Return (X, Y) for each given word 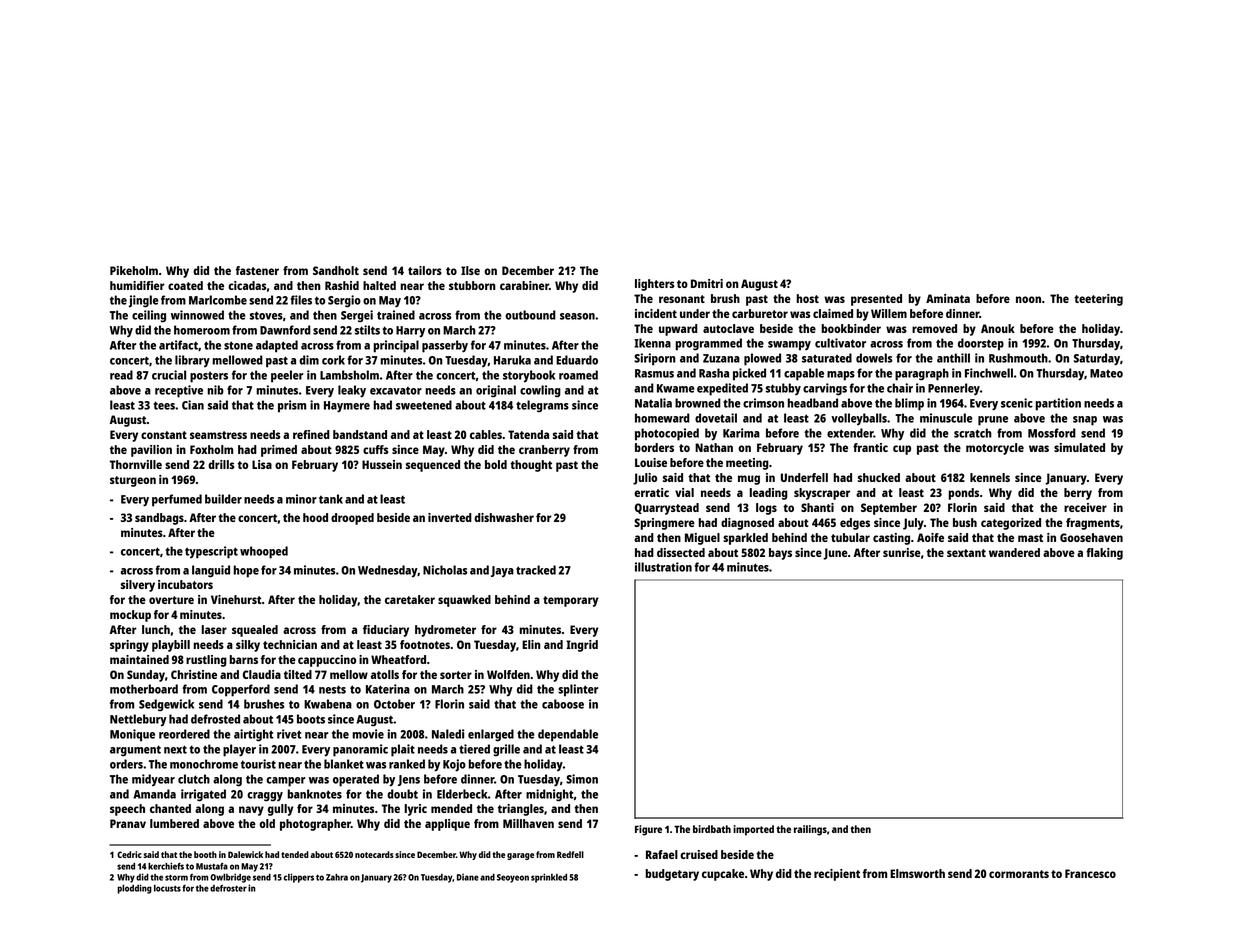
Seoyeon (513, 878)
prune (993, 421)
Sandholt (336, 270)
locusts (167, 888)
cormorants (1019, 874)
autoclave (728, 328)
